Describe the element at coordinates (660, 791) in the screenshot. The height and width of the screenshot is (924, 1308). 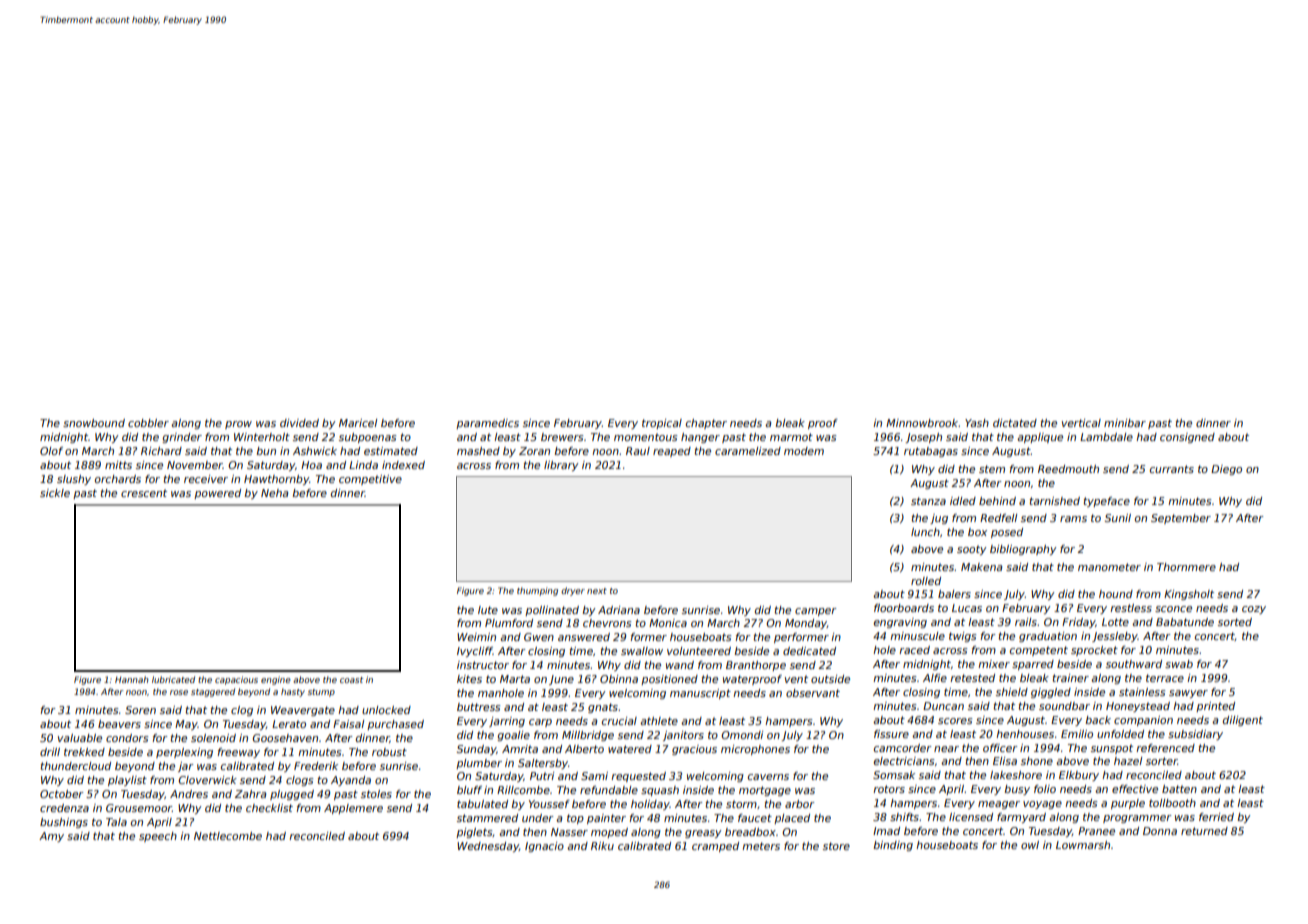
I see `squash` at that location.
